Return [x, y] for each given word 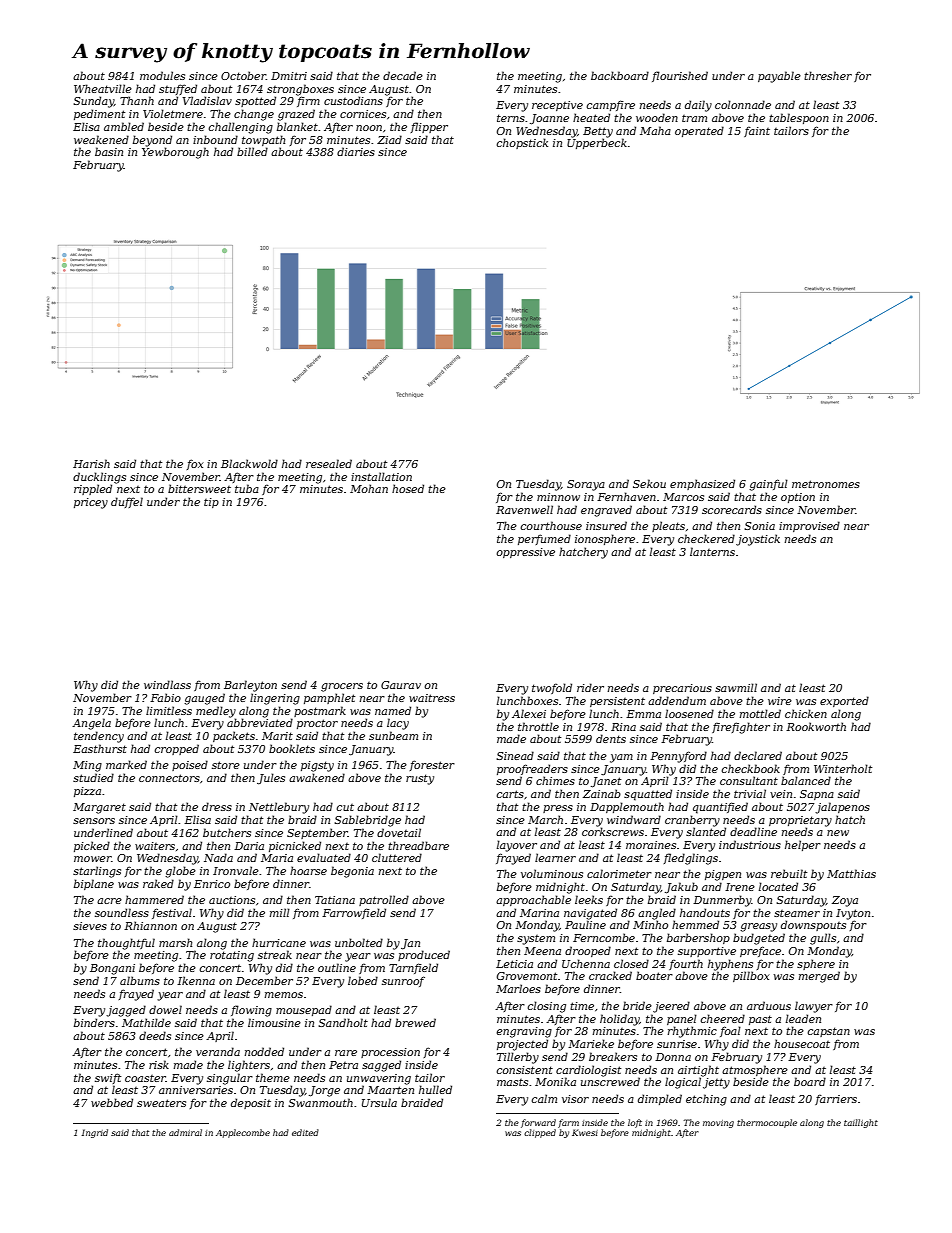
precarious [682, 689]
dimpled [660, 1099]
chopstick [522, 143]
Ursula [379, 1102]
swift [108, 1078]
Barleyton [250, 686]
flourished [680, 76]
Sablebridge [367, 821]
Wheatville [103, 88]
